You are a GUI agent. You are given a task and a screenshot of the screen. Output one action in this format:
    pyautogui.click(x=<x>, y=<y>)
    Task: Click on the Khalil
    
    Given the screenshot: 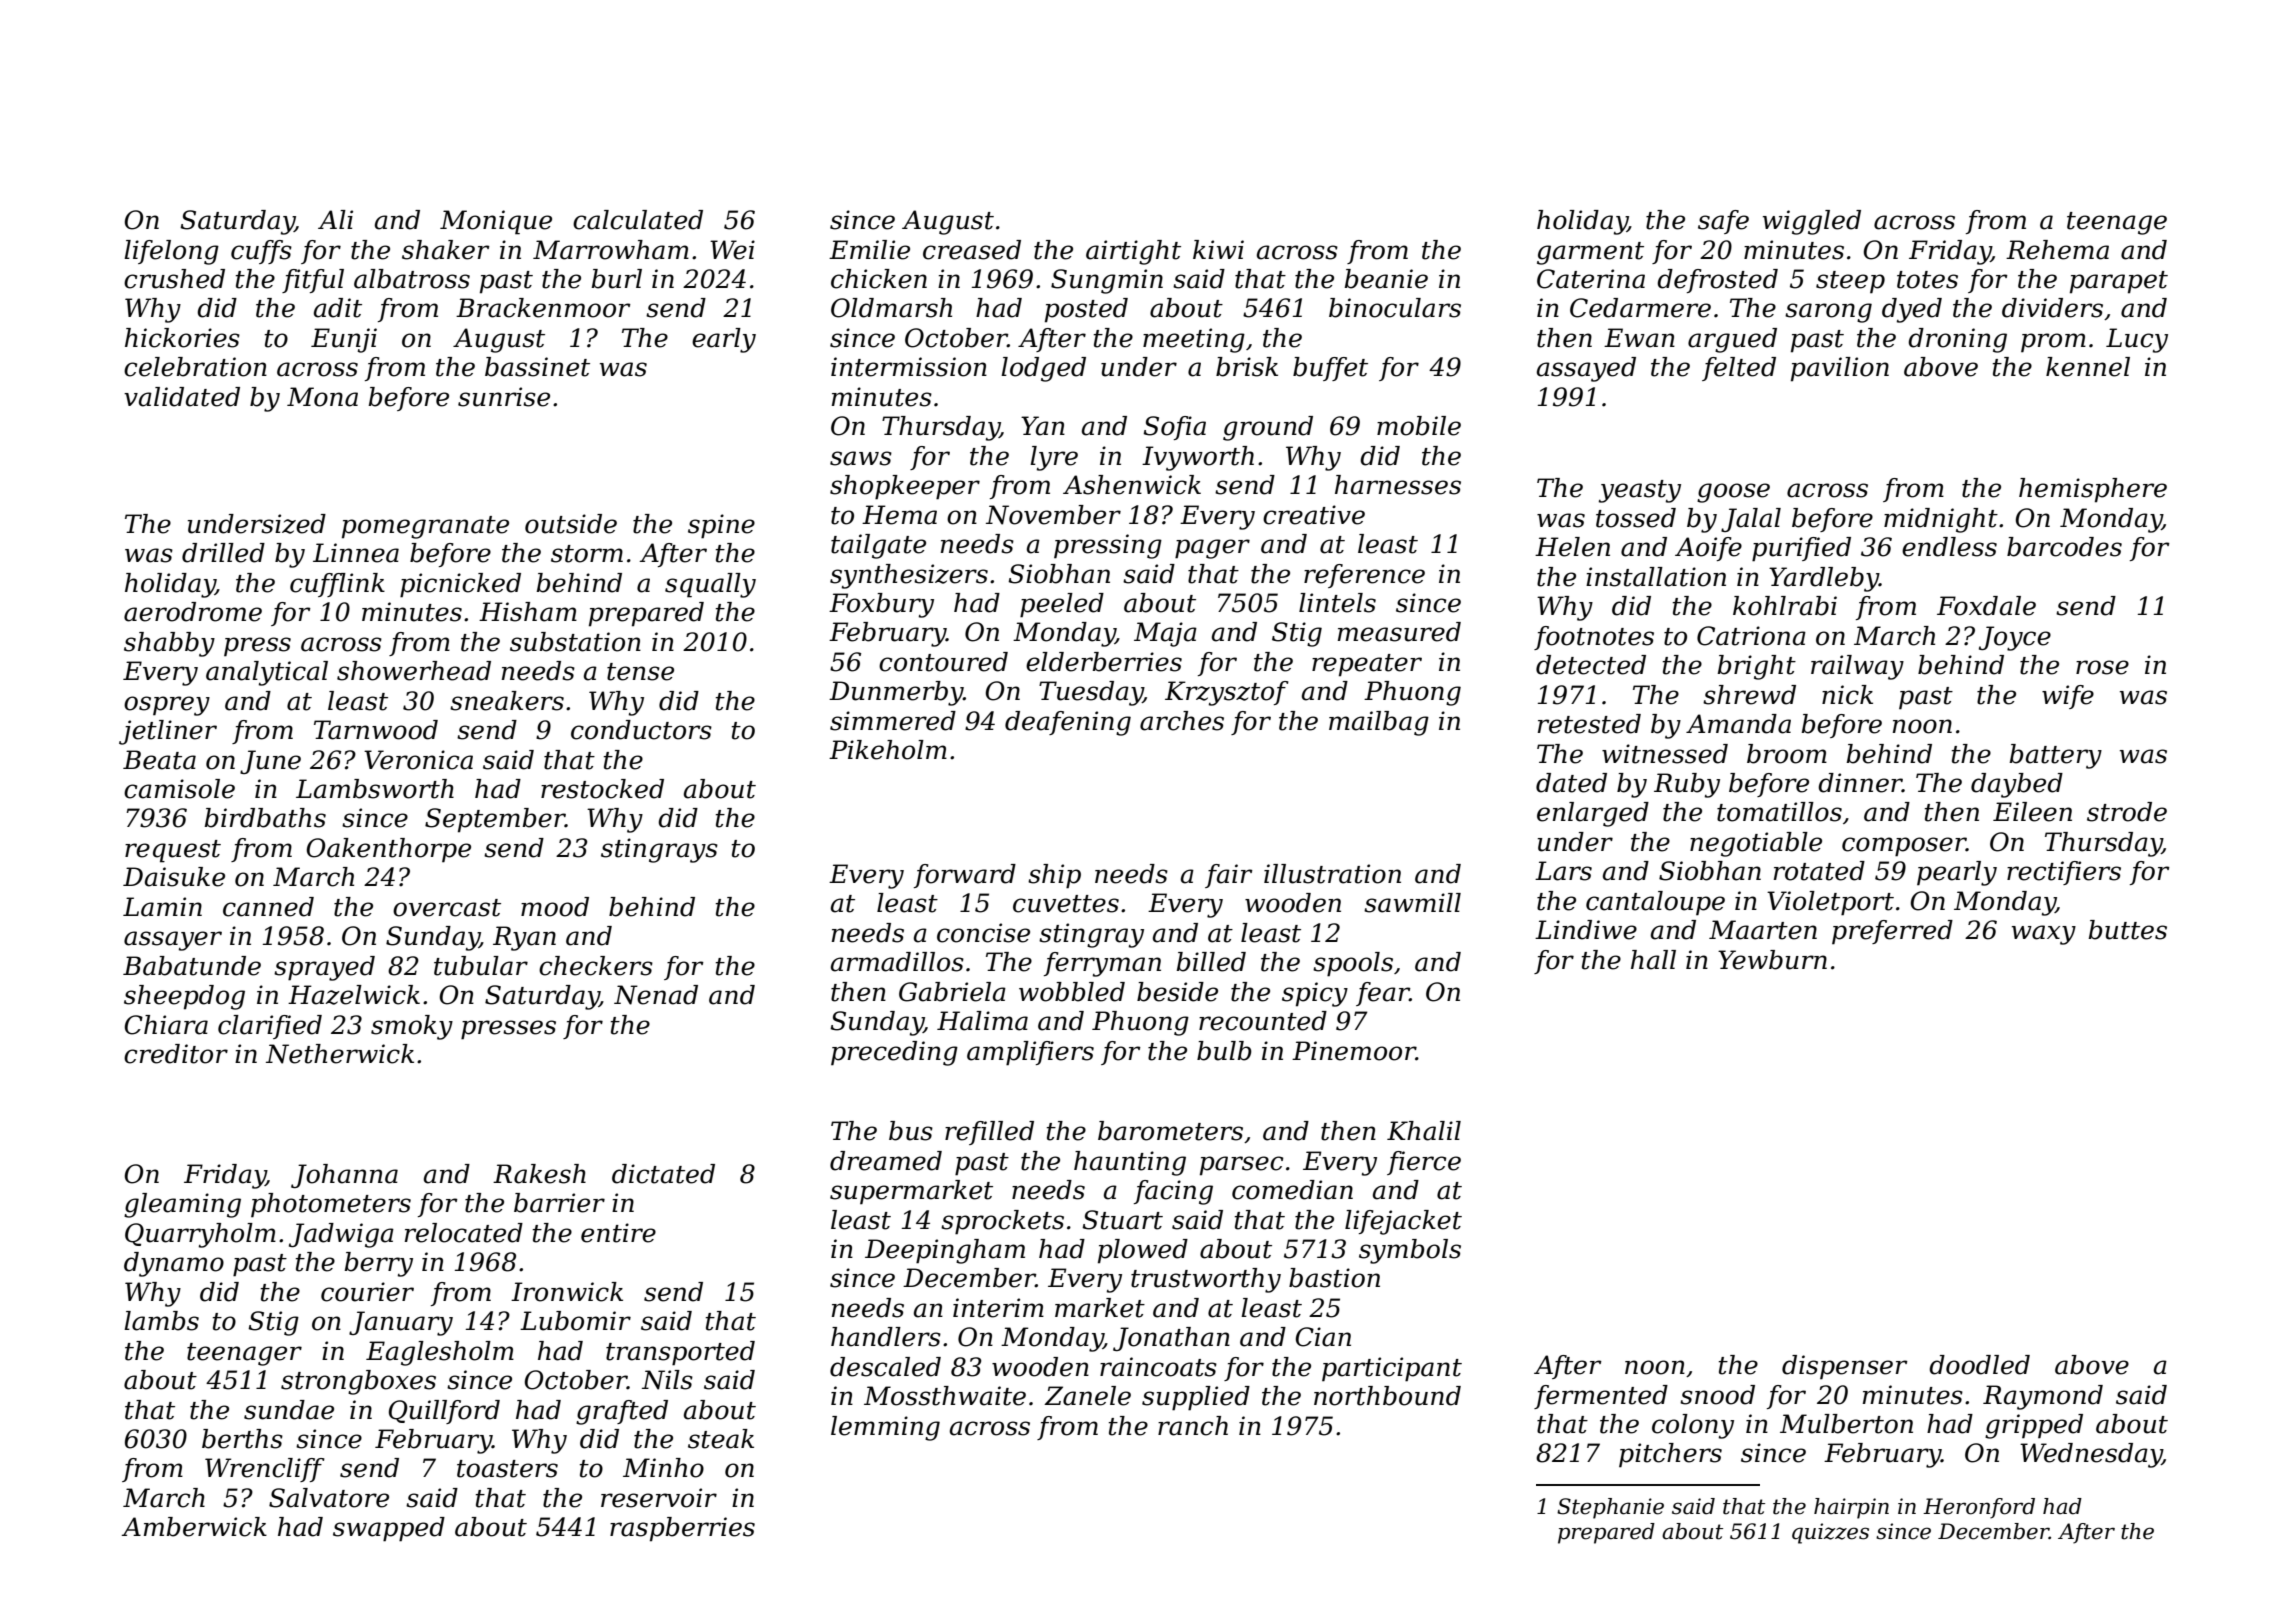 What is the action you would take?
    pyautogui.click(x=1424, y=1131)
